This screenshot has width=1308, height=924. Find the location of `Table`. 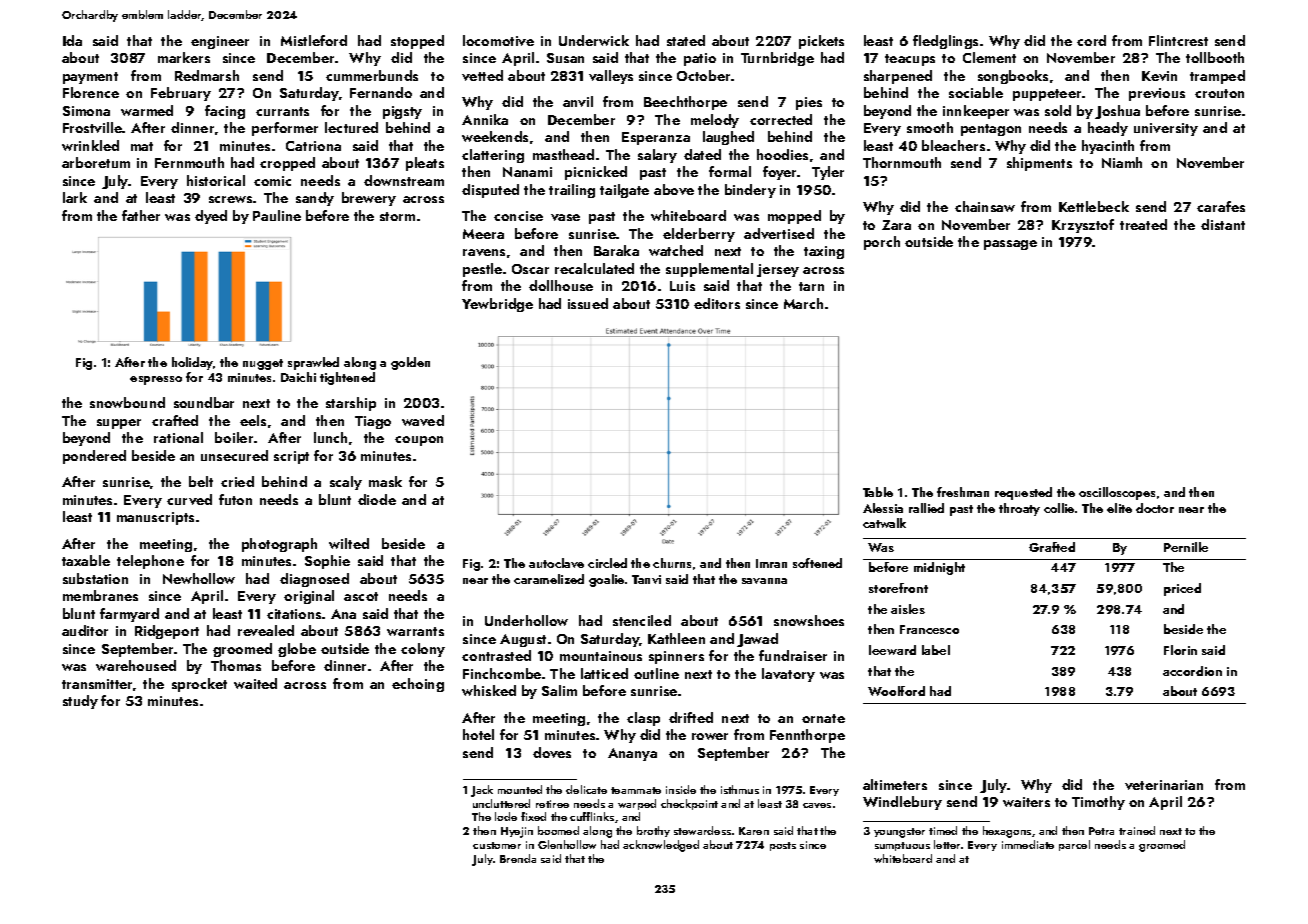

Table is located at coordinates (878, 492).
